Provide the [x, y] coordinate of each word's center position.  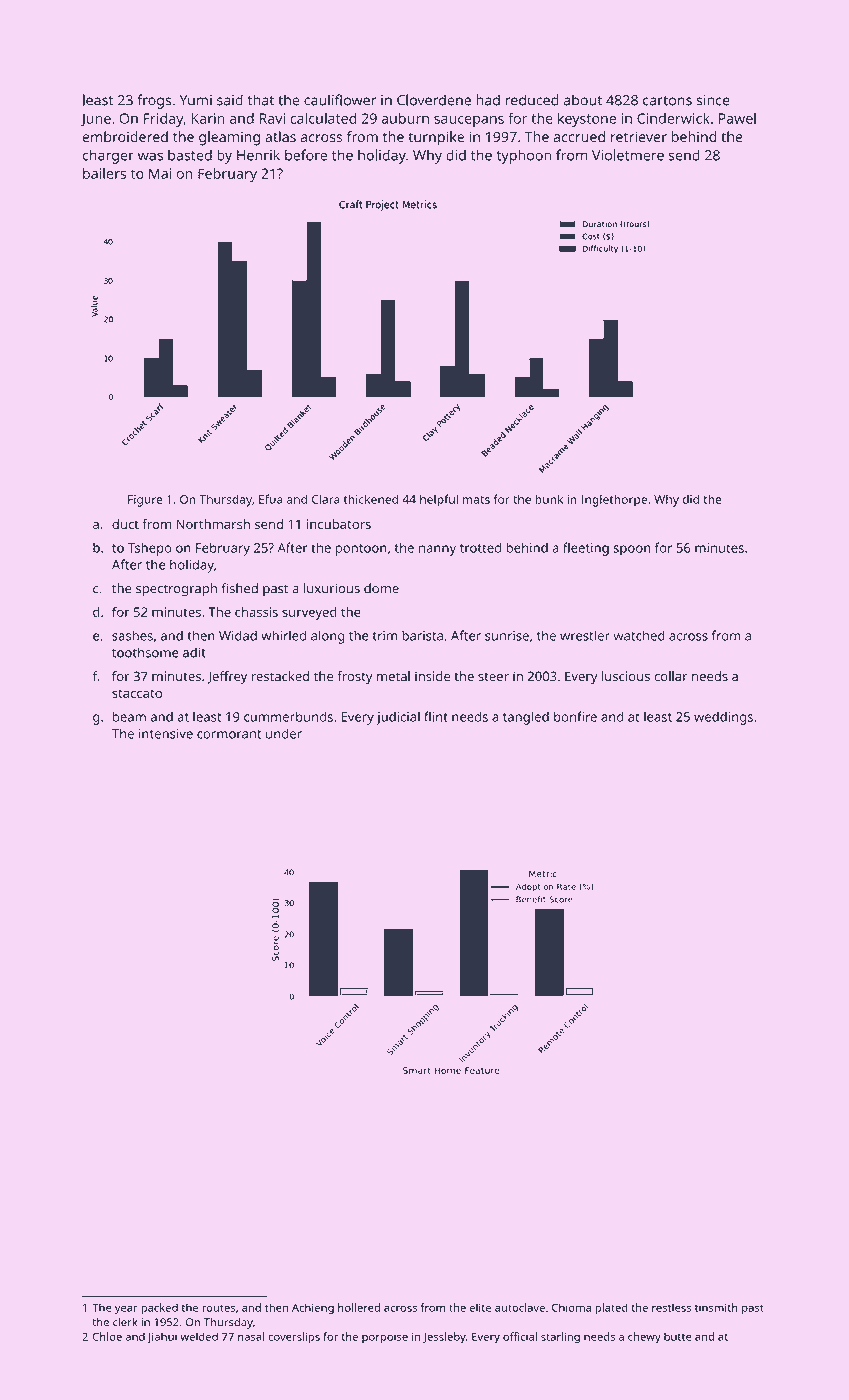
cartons [667, 101]
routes [218, 1308]
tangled [526, 718]
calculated [323, 118]
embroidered [125, 136]
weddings [723, 718]
